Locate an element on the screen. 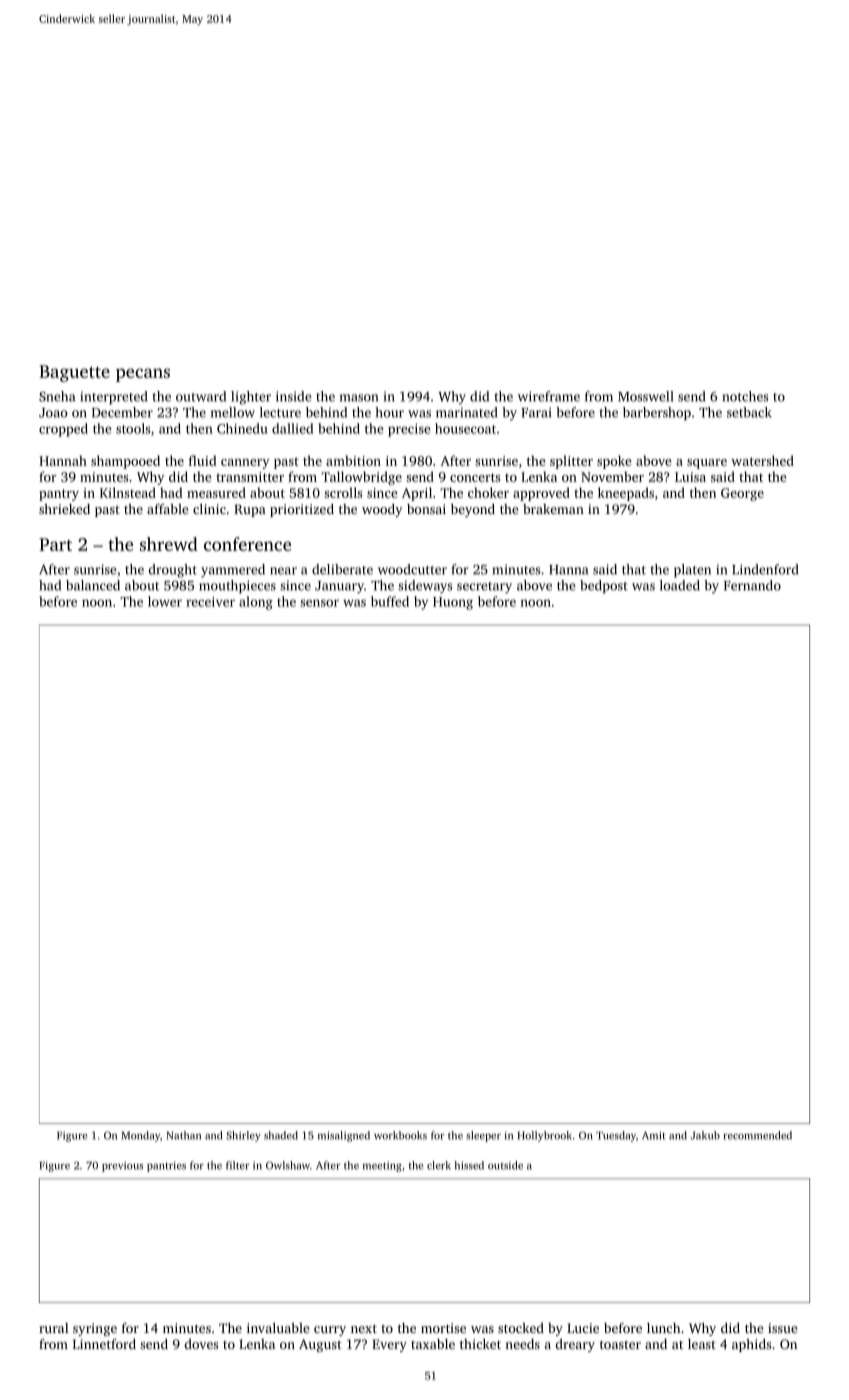  outward is located at coordinates (201, 396).
